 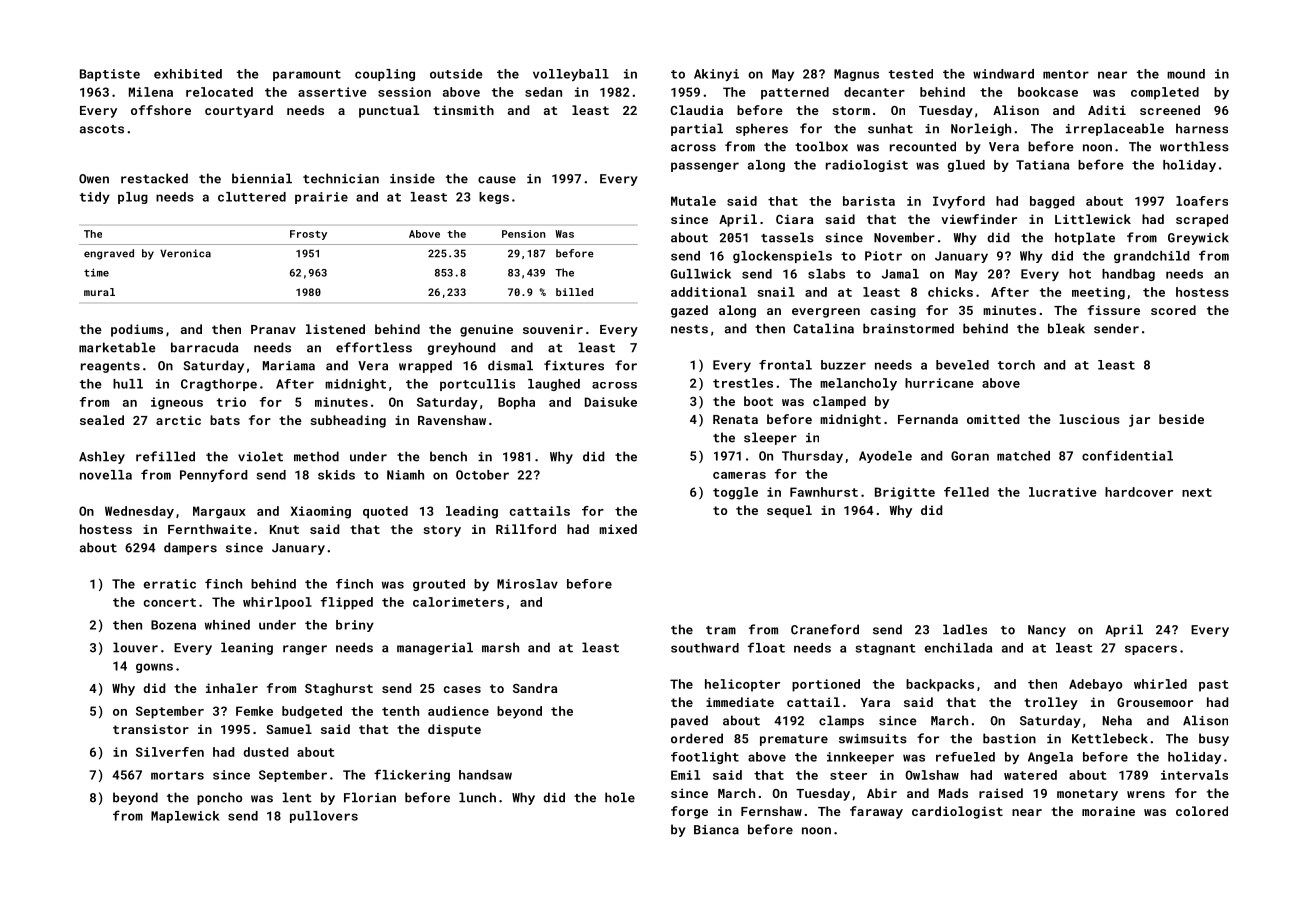 What do you see at coordinates (705, 167) in the page?
I see `passenger` at bounding box center [705, 167].
